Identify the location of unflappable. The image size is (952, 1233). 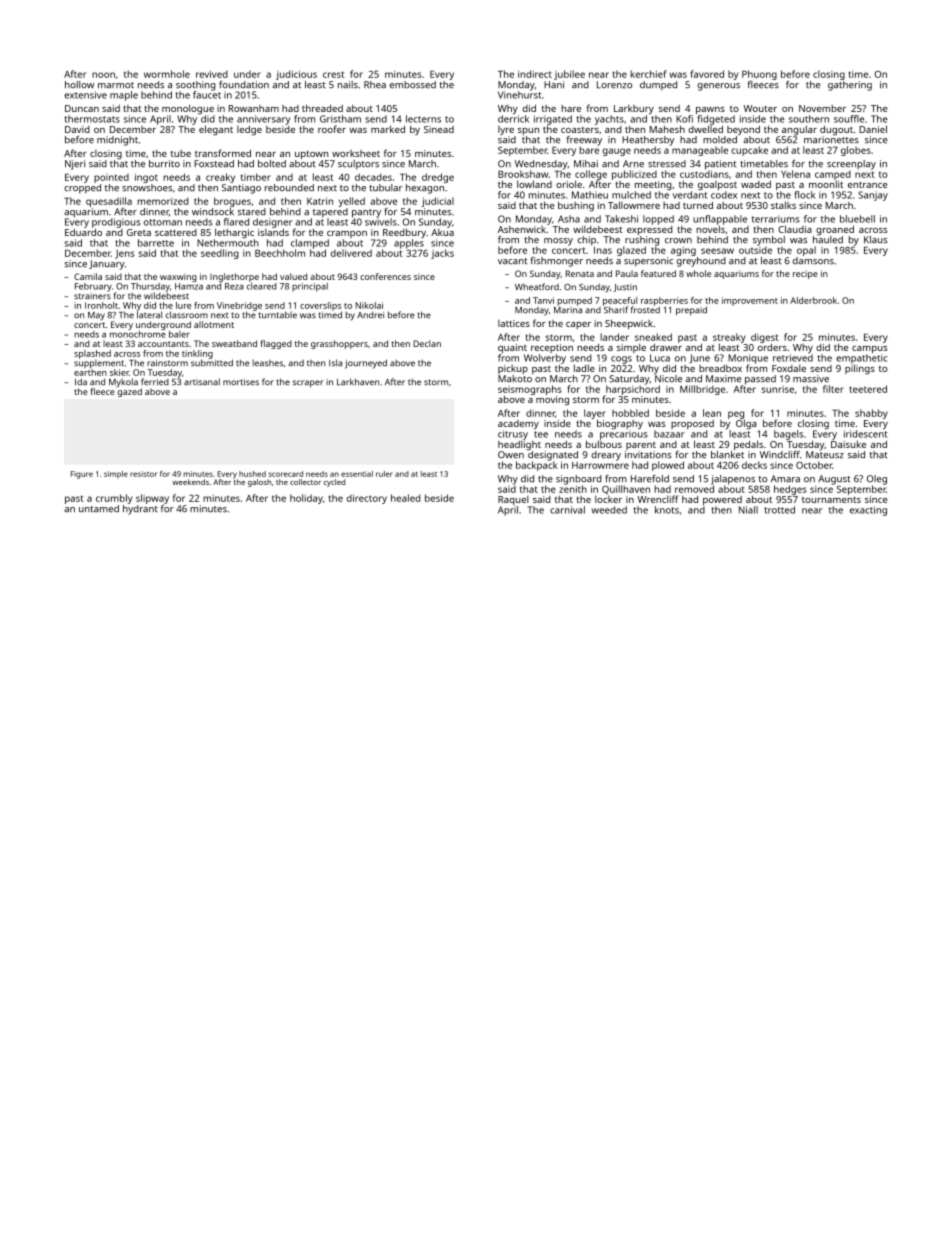
(720, 220).
